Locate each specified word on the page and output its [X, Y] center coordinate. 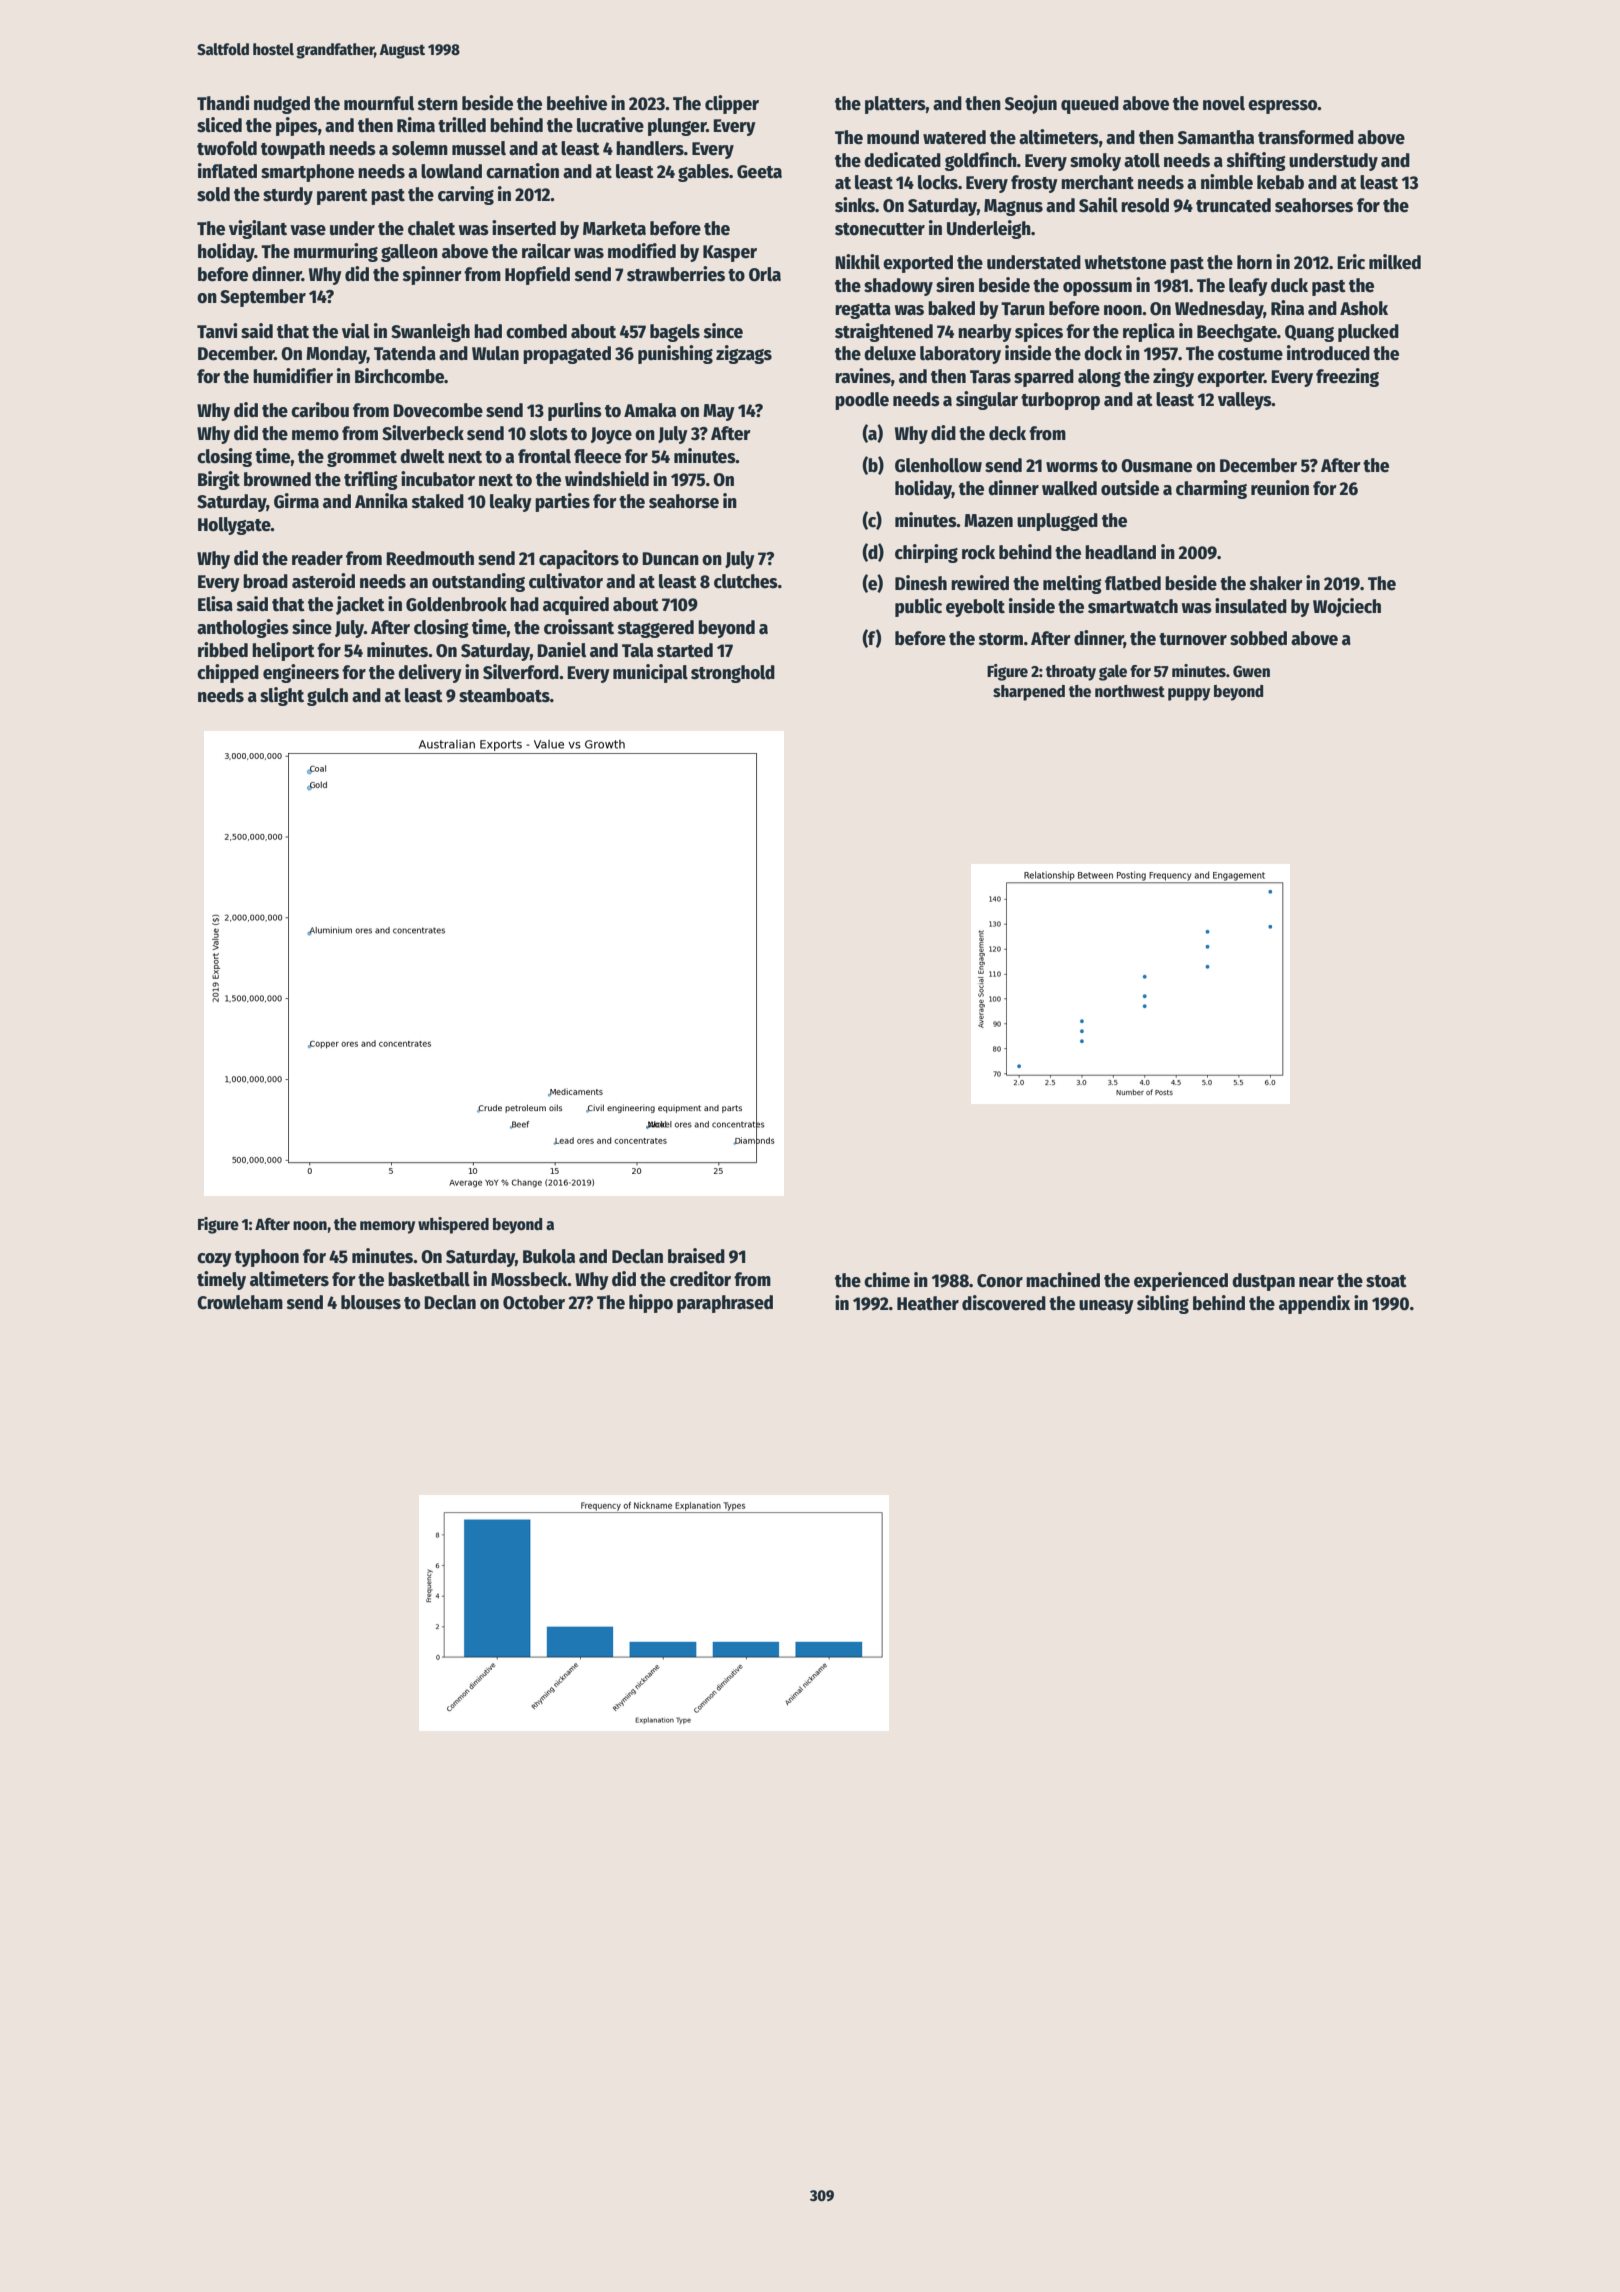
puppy [1189, 694]
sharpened [1029, 693]
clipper [732, 104]
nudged [282, 105]
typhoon [267, 1258]
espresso [1283, 107]
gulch [327, 697]
